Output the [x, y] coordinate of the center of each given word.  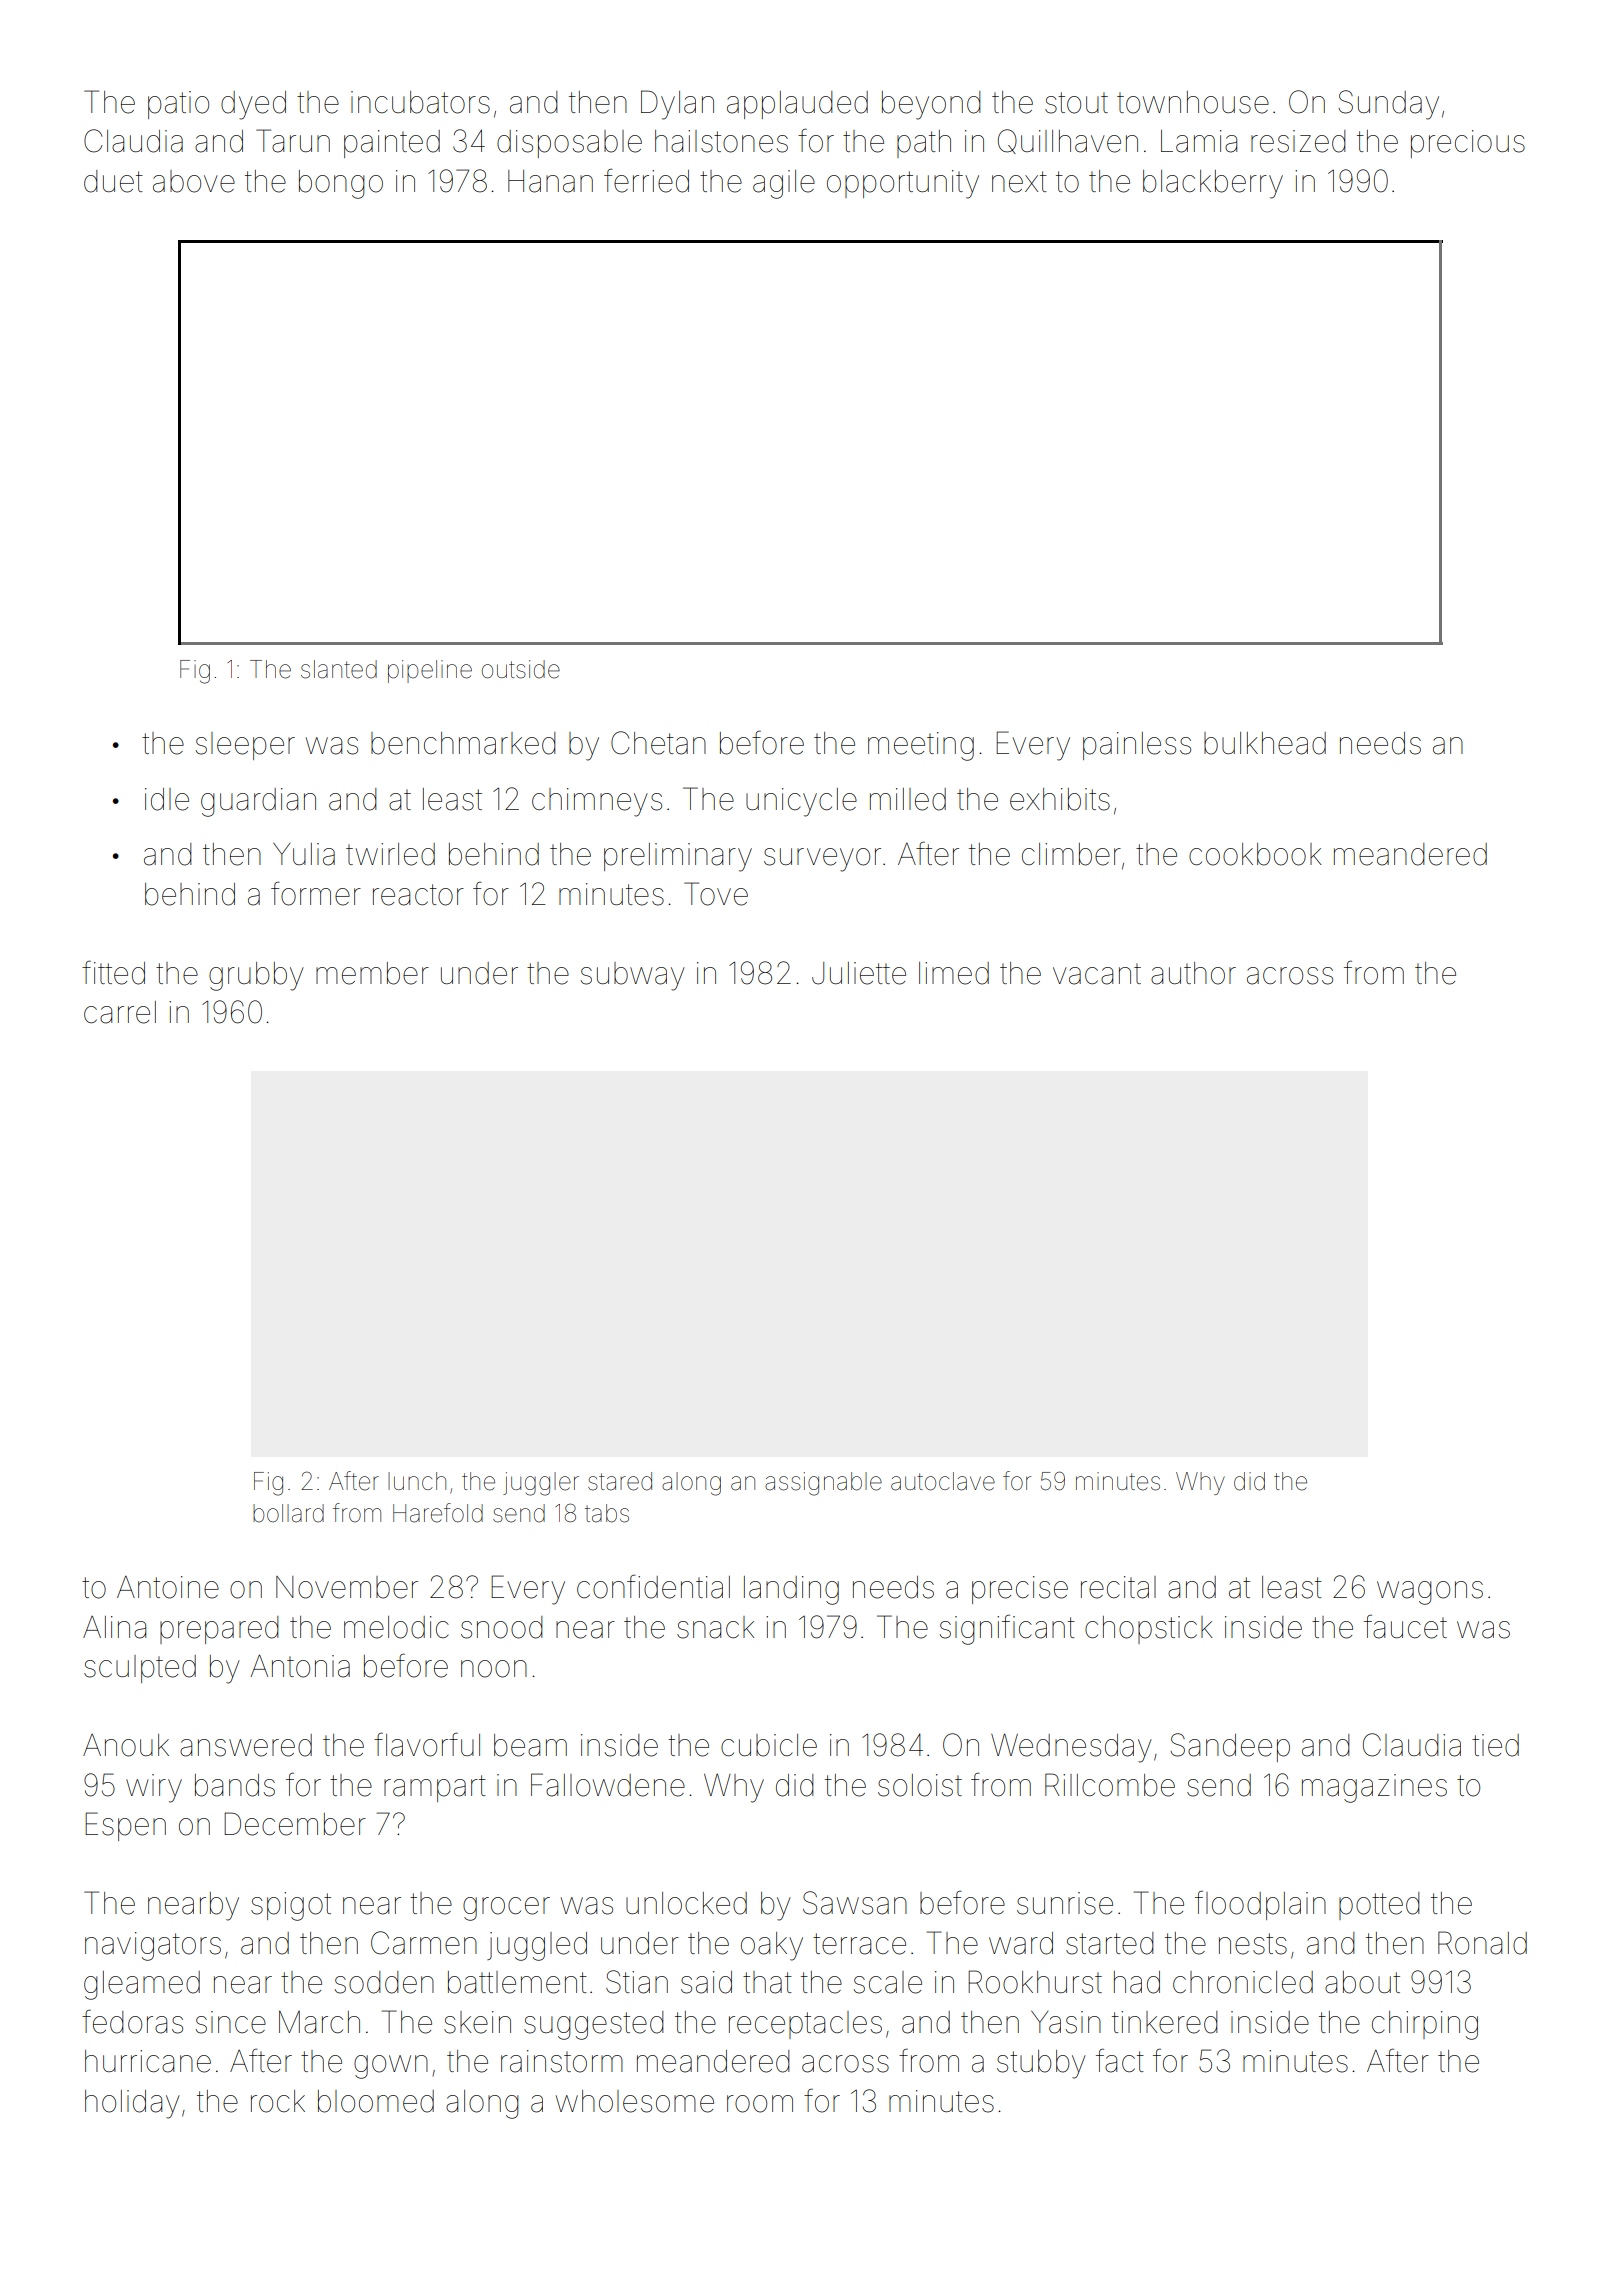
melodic [396, 1627]
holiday [132, 2104]
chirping [1425, 2025]
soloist [920, 1785]
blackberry [1213, 184]
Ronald [1482, 1943]
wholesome [635, 2101]
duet [113, 181]
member [372, 973]
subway [633, 976]
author [1193, 973]
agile [784, 184]
